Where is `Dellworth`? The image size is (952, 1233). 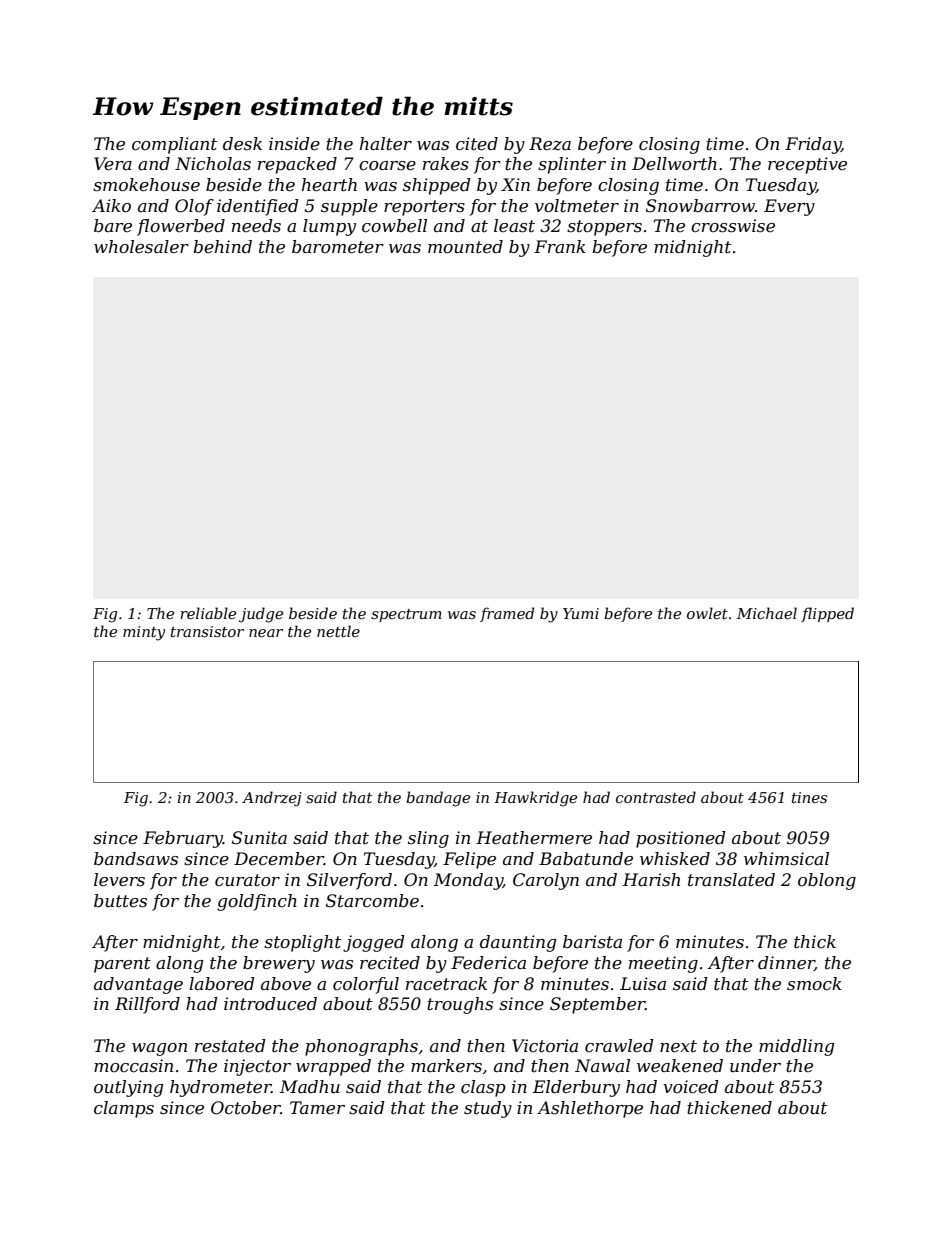 Dellworth is located at coordinates (674, 164).
